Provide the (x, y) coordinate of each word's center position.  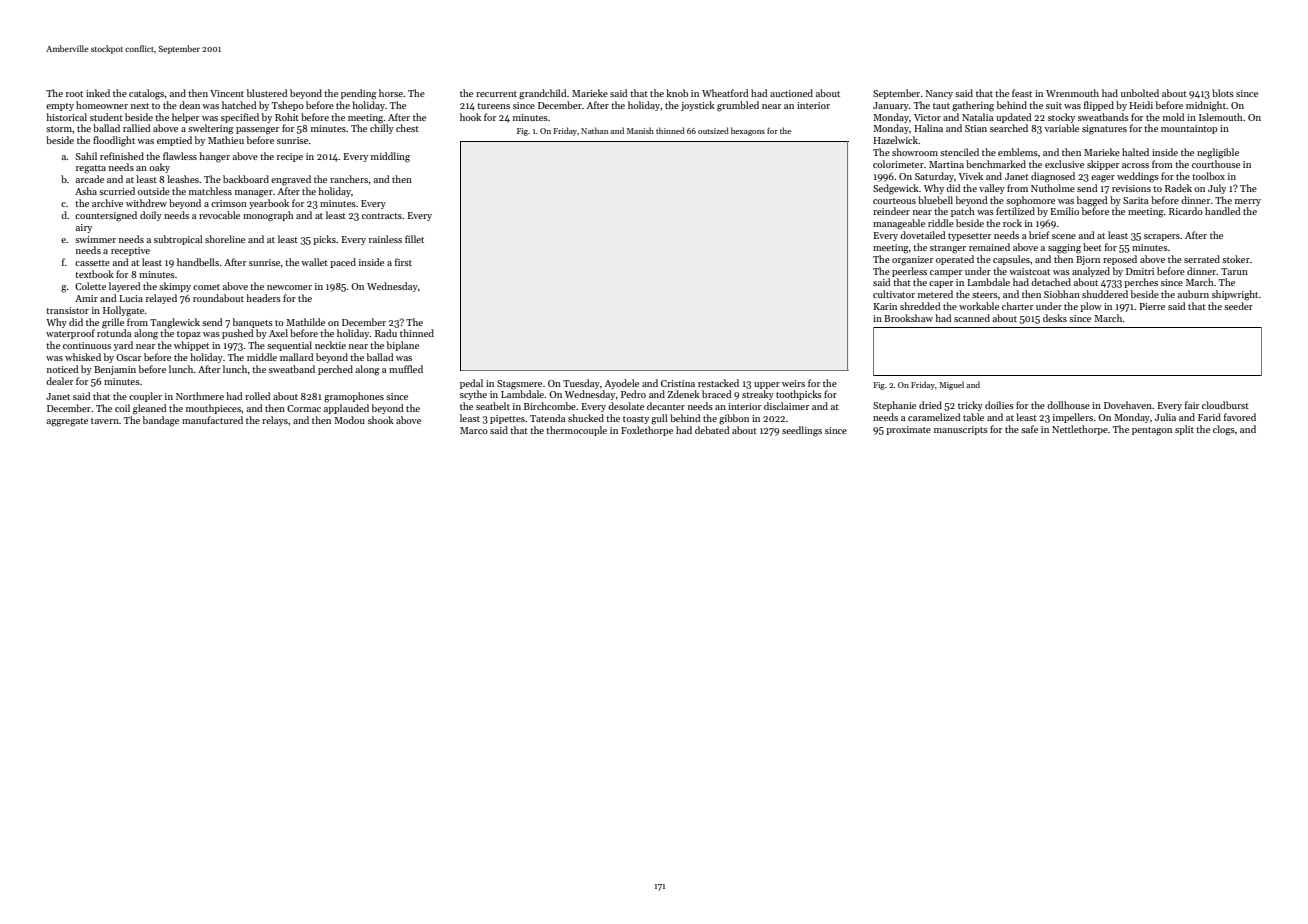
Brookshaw (908, 318)
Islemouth (1221, 117)
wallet (314, 262)
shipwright (1235, 295)
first (403, 262)
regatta (91, 169)
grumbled (738, 106)
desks (1055, 318)
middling (390, 157)
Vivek (970, 176)
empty (60, 107)
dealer (59, 381)
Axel (278, 333)
